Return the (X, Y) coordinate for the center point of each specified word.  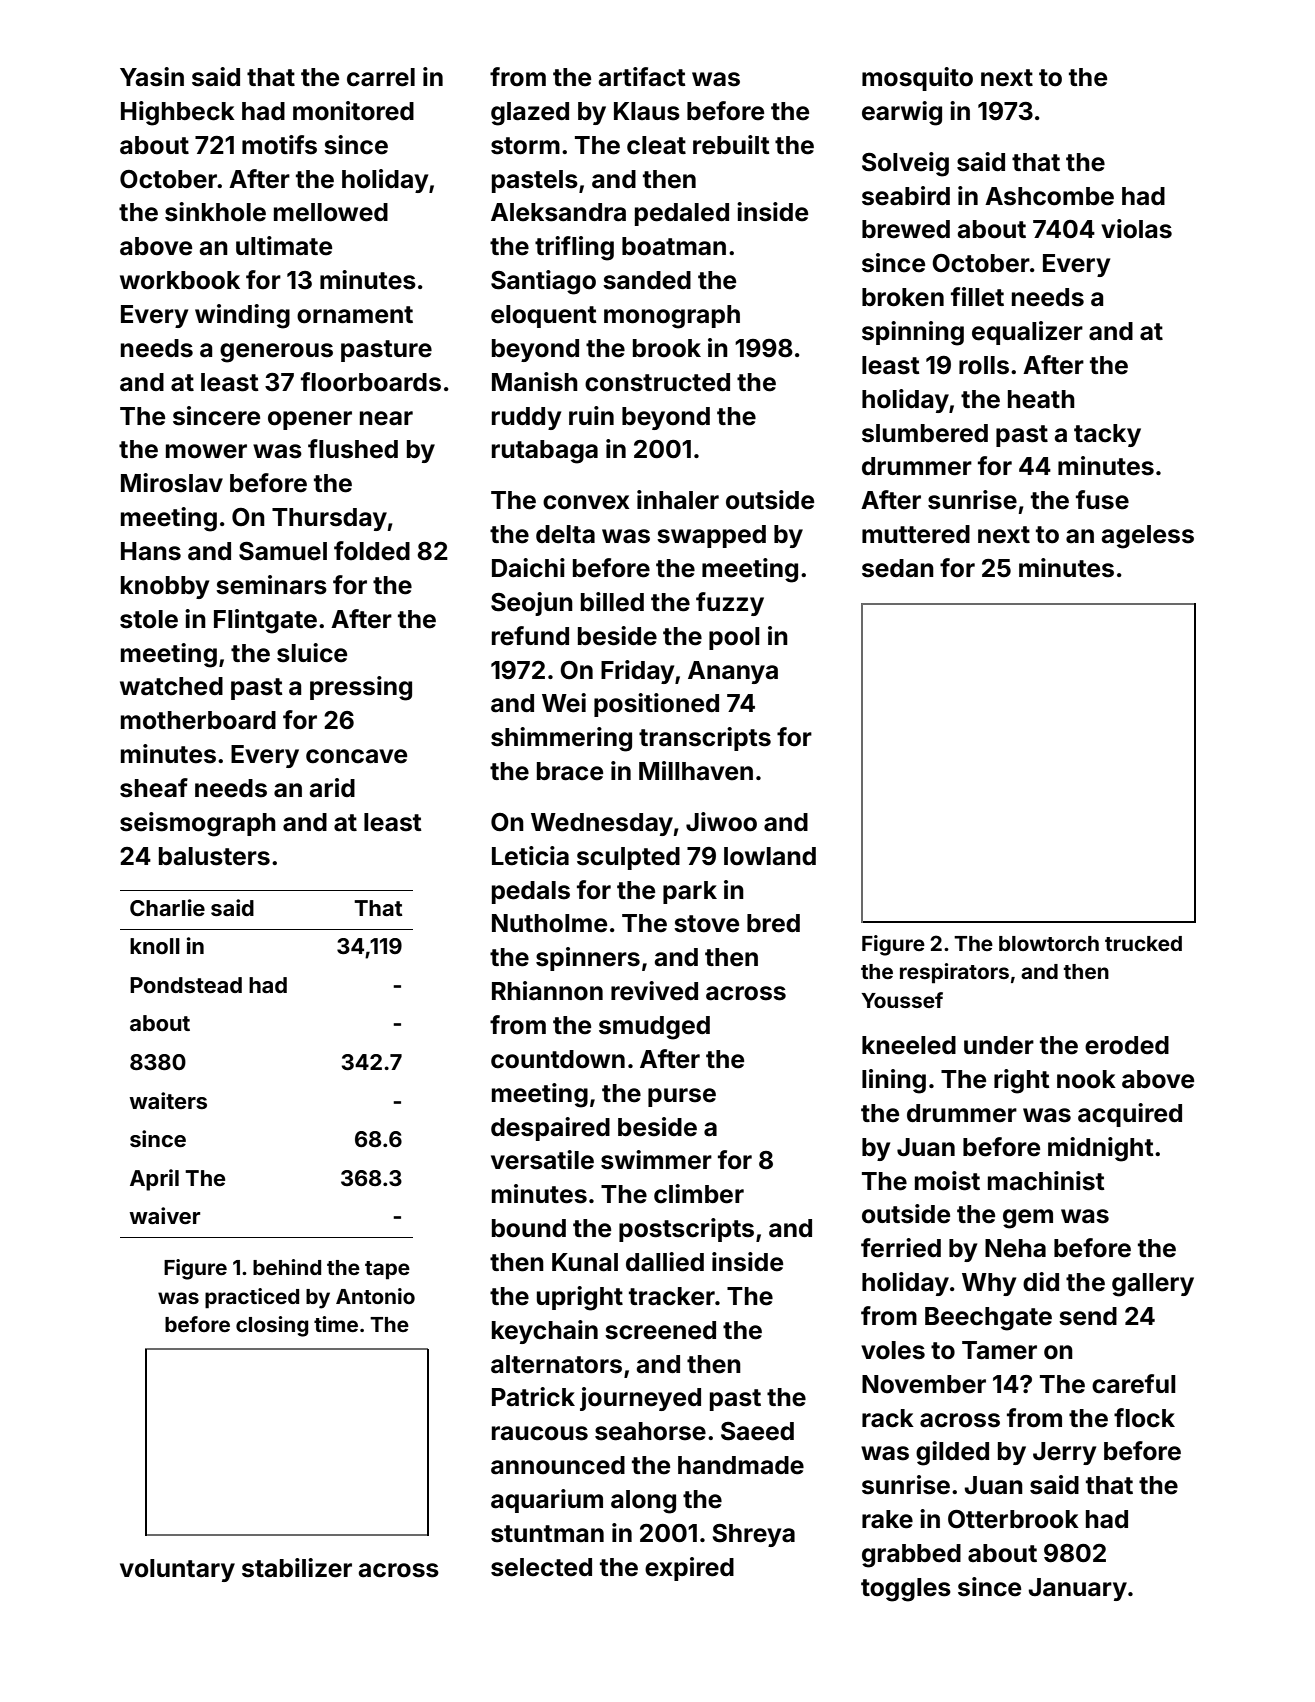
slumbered (925, 433)
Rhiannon (547, 991)
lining (894, 1081)
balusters (214, 856)
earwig (902, 113)
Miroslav (172, 483)
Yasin (152, 77)
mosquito (917, 79)
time (336, 1324)
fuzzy (730, 604)
